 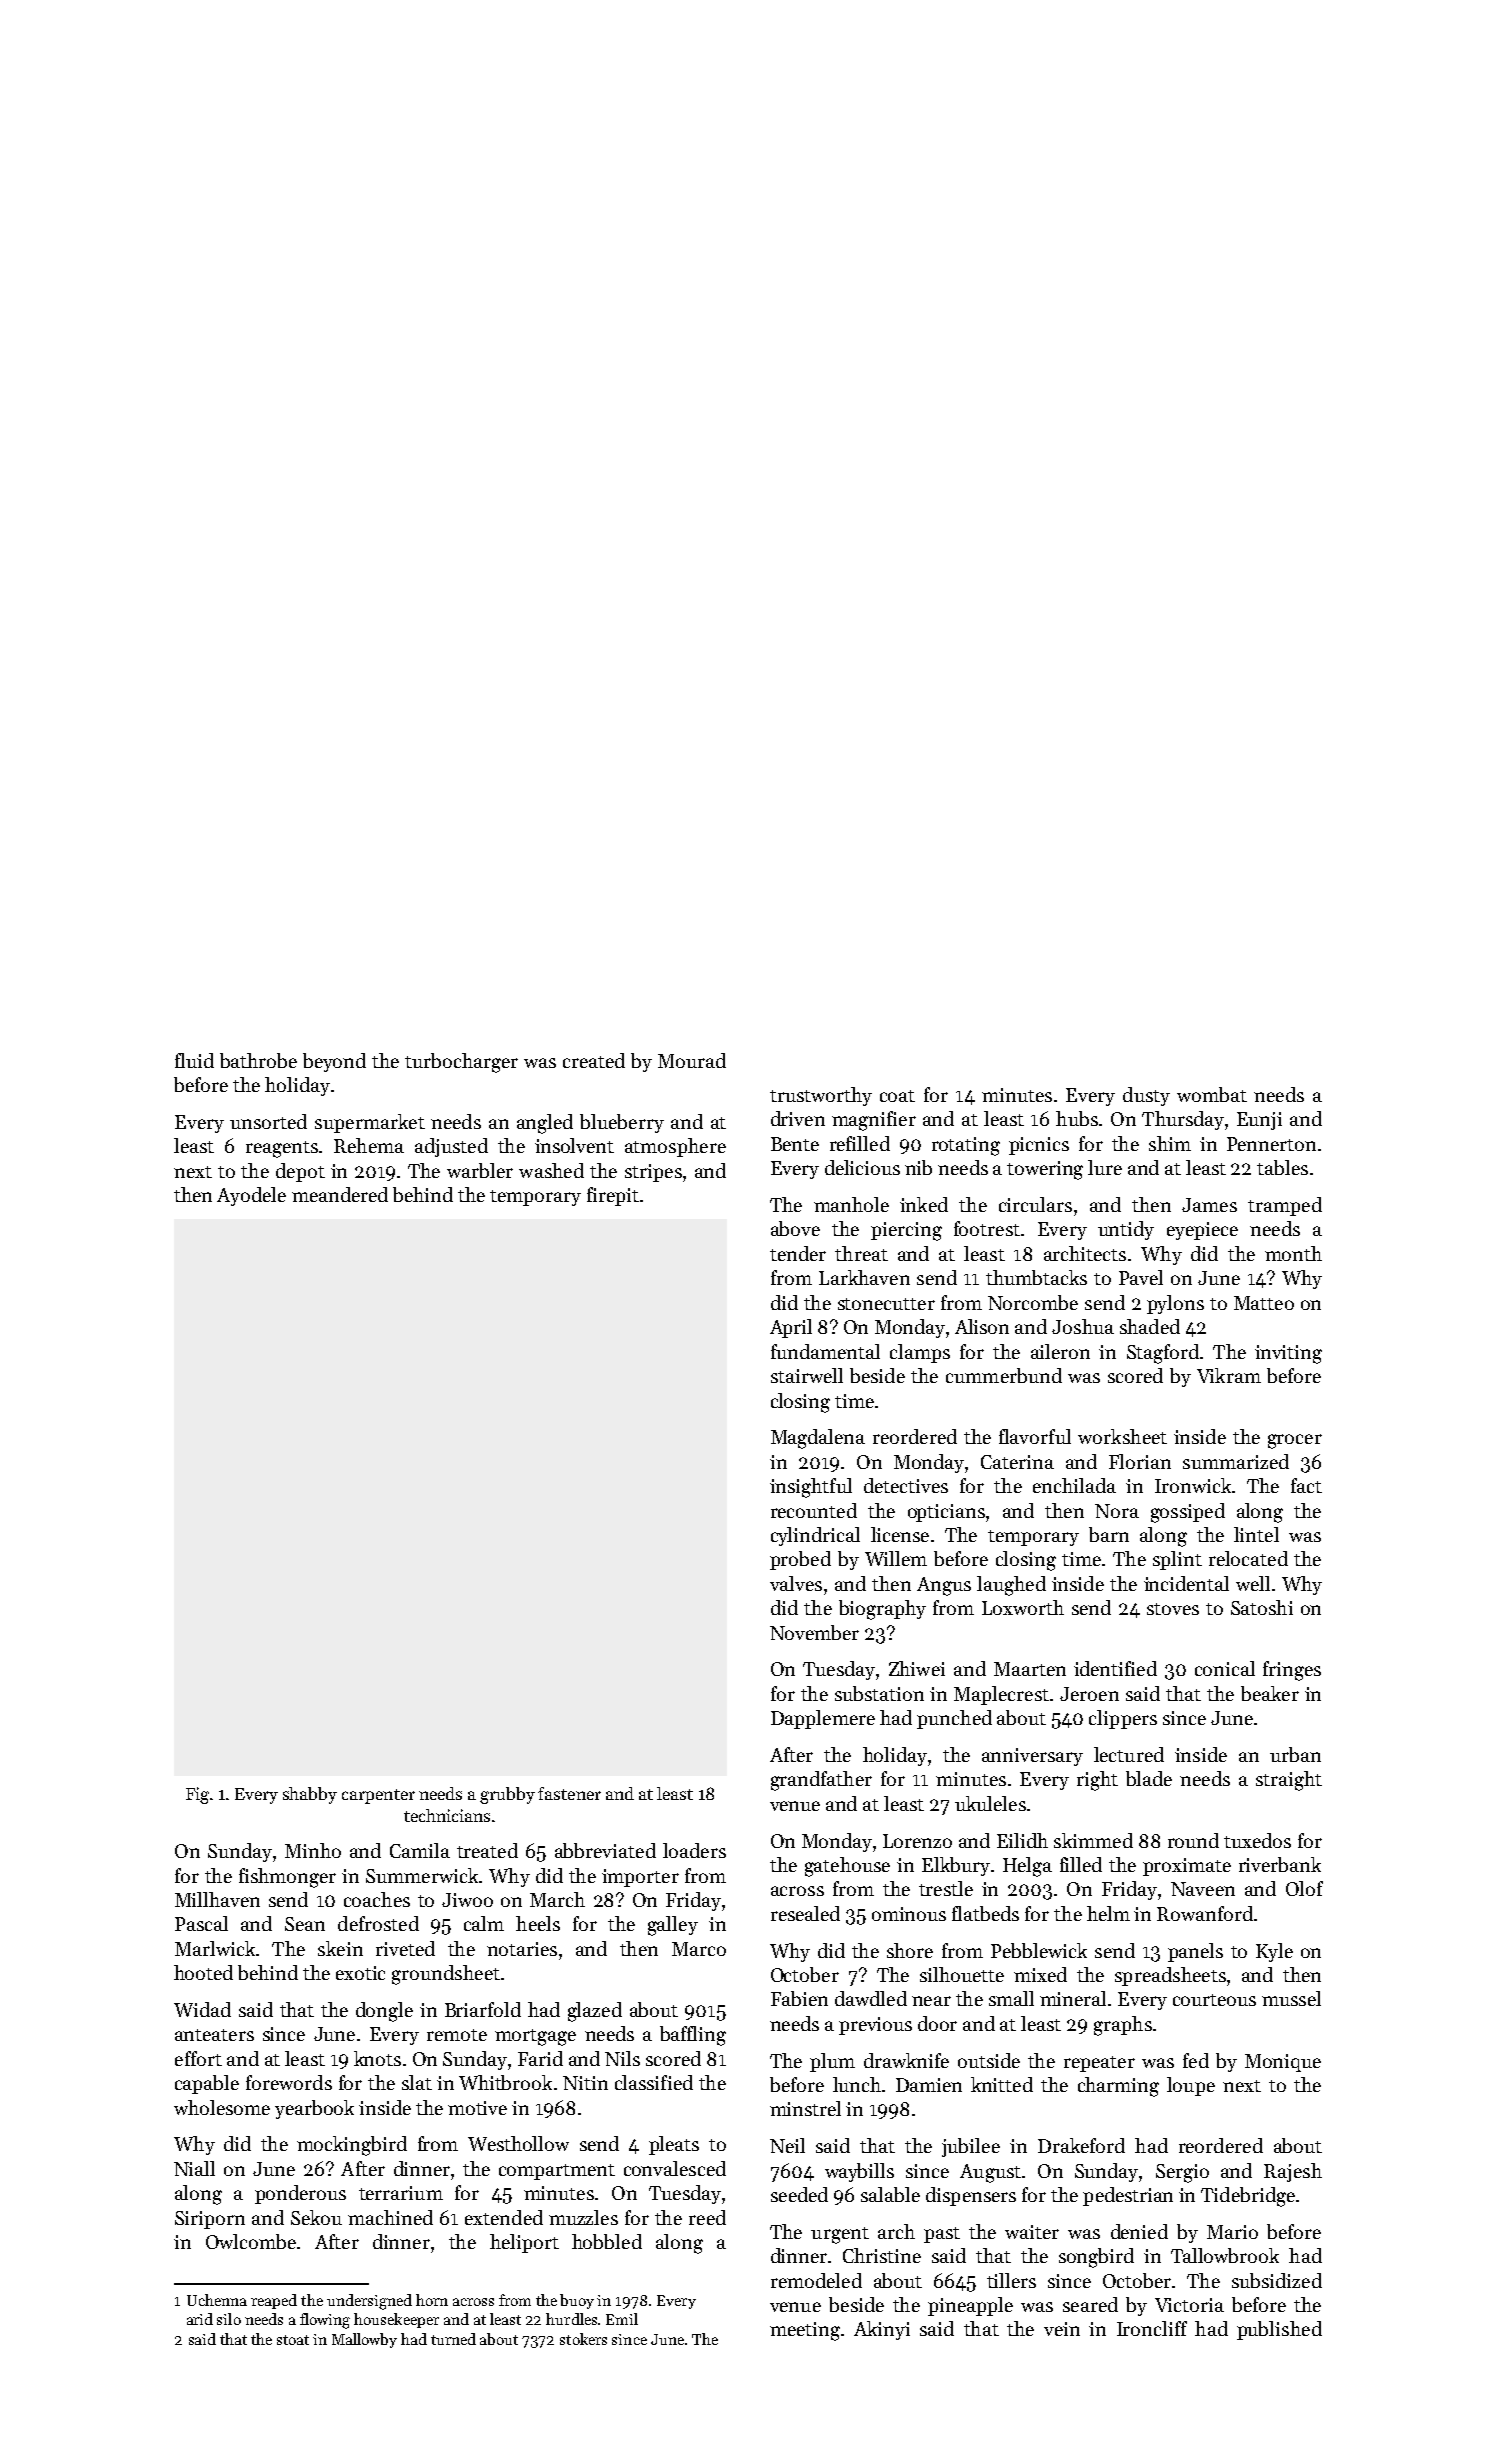 I want to click on proximate, so click(x=1187, y=1867).
